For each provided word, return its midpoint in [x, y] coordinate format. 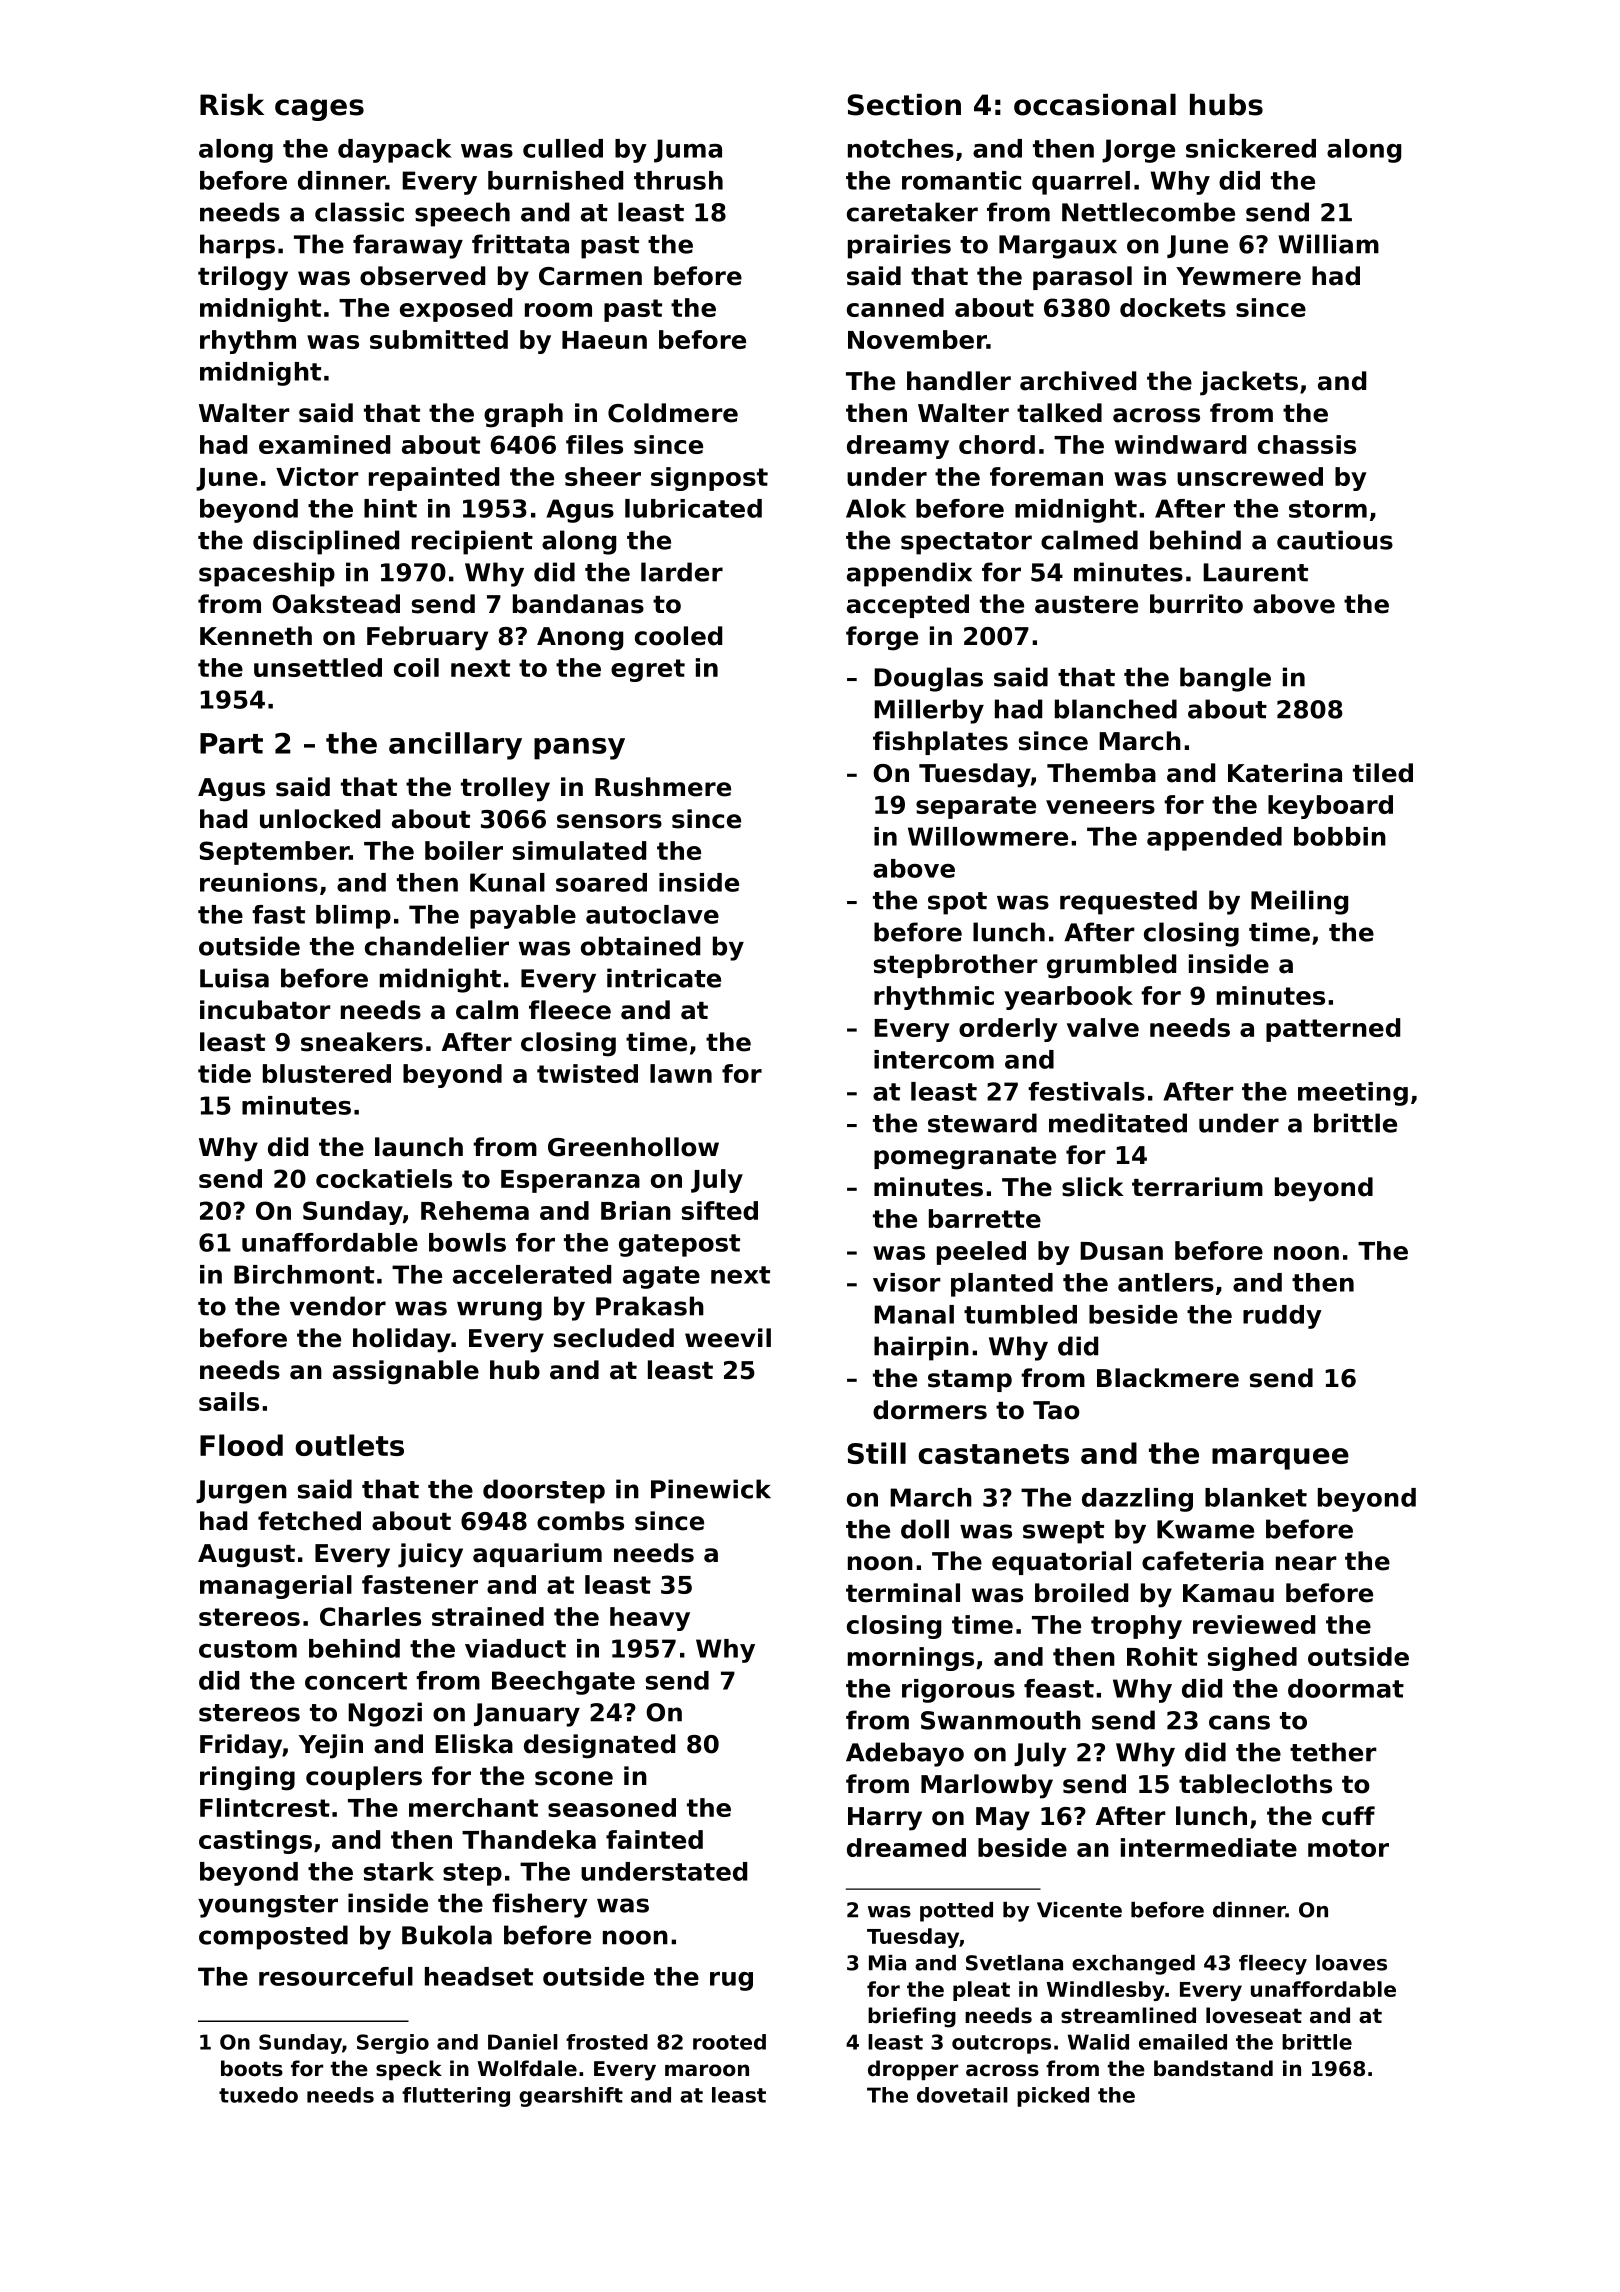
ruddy [1282, 1317]
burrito [1196, 604]
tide [224, 1073]
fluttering [456, 2097]
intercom [934, 1059]
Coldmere [673, 413]
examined [324, 444]
